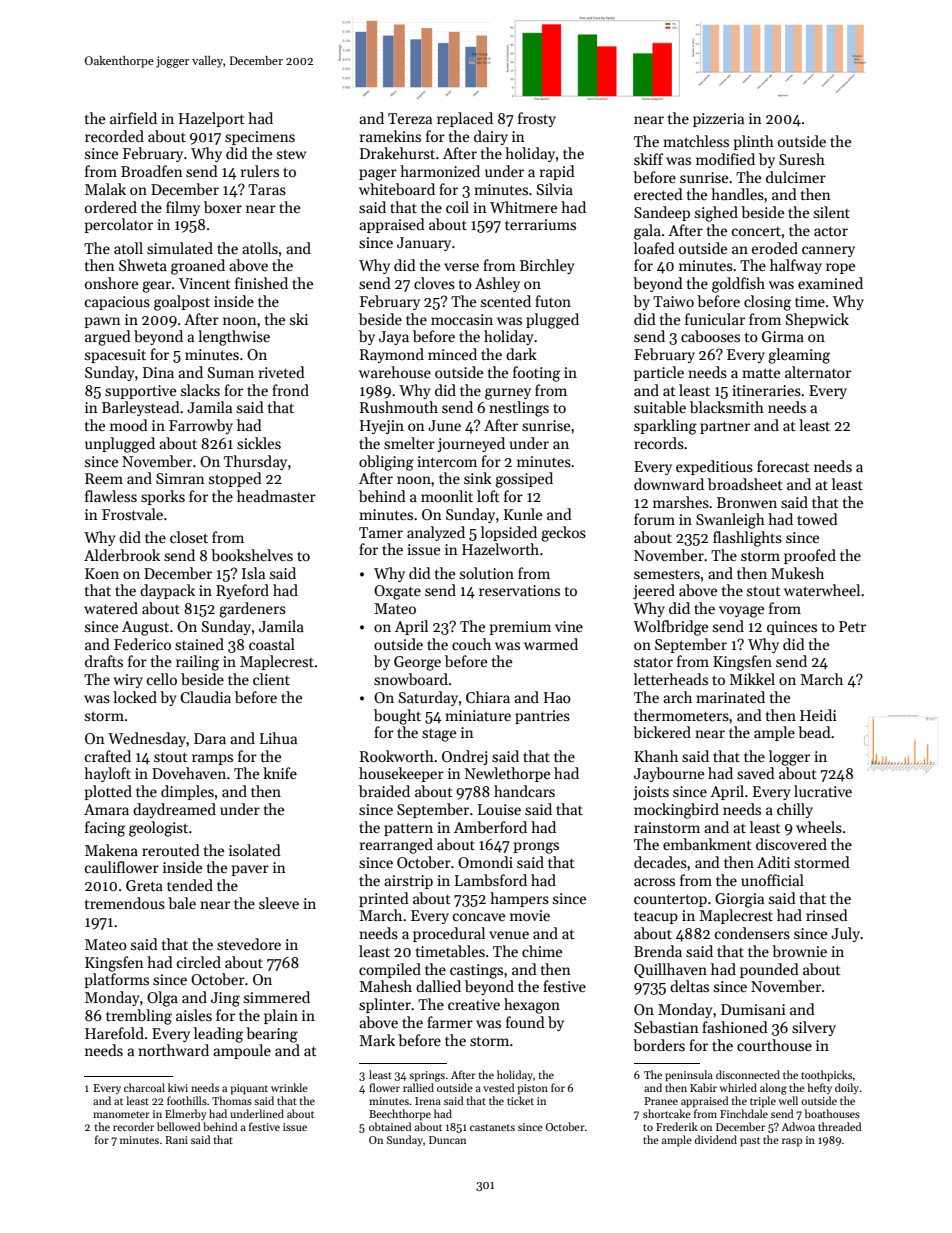  Describe the element at coordinates (135, 697) in the image. I see `locked` at that location.
